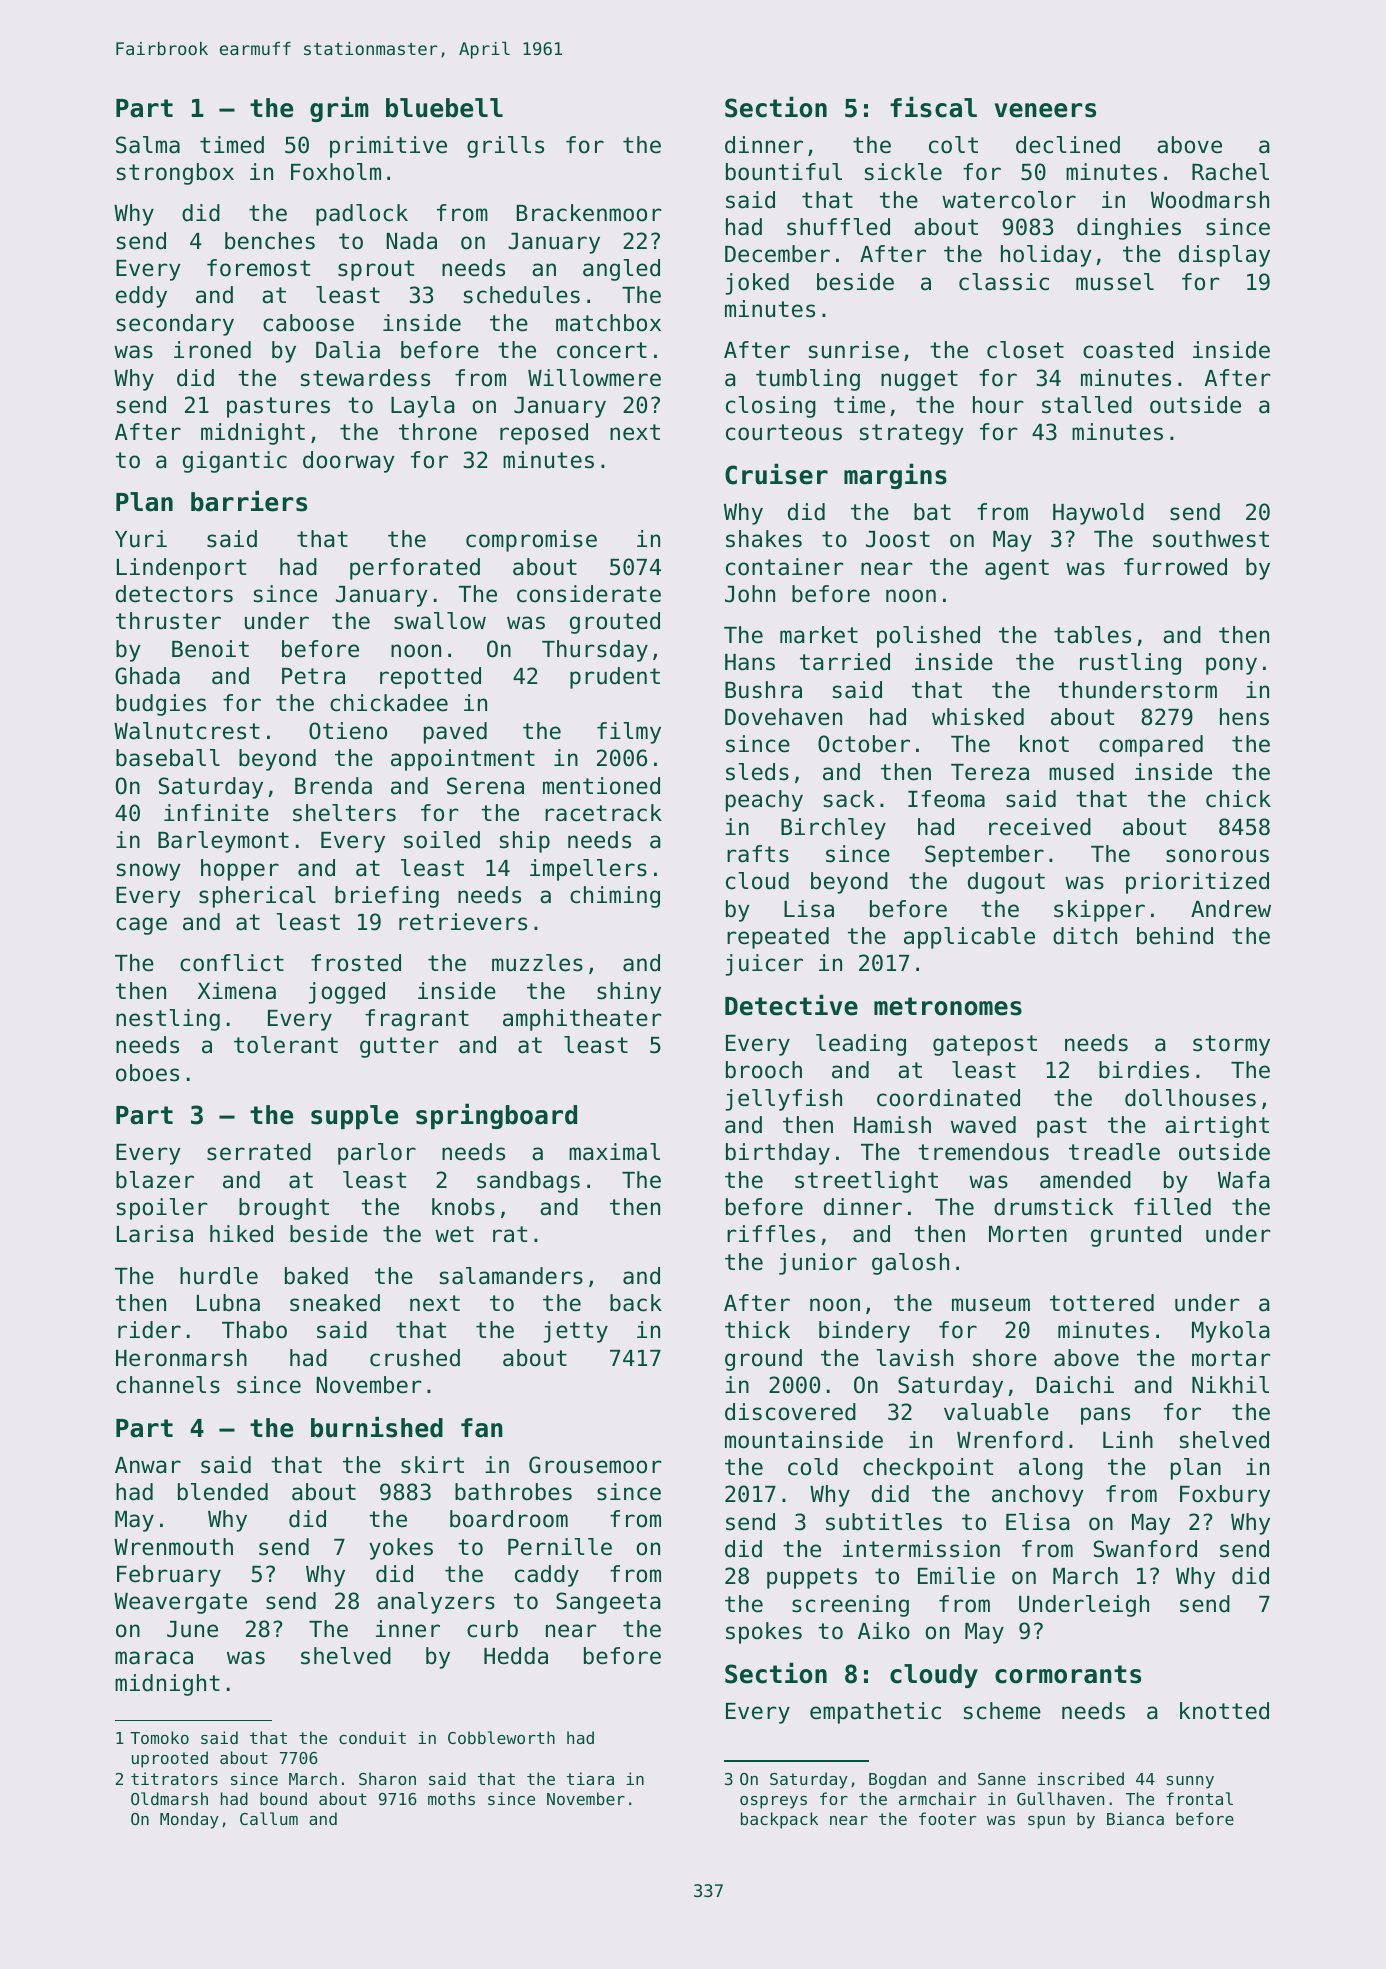 This document has width=1386, height=1969. What do you see at coordinates (316, 1276) in the document?
I see `baked` at bounding box center [316, 1276].
